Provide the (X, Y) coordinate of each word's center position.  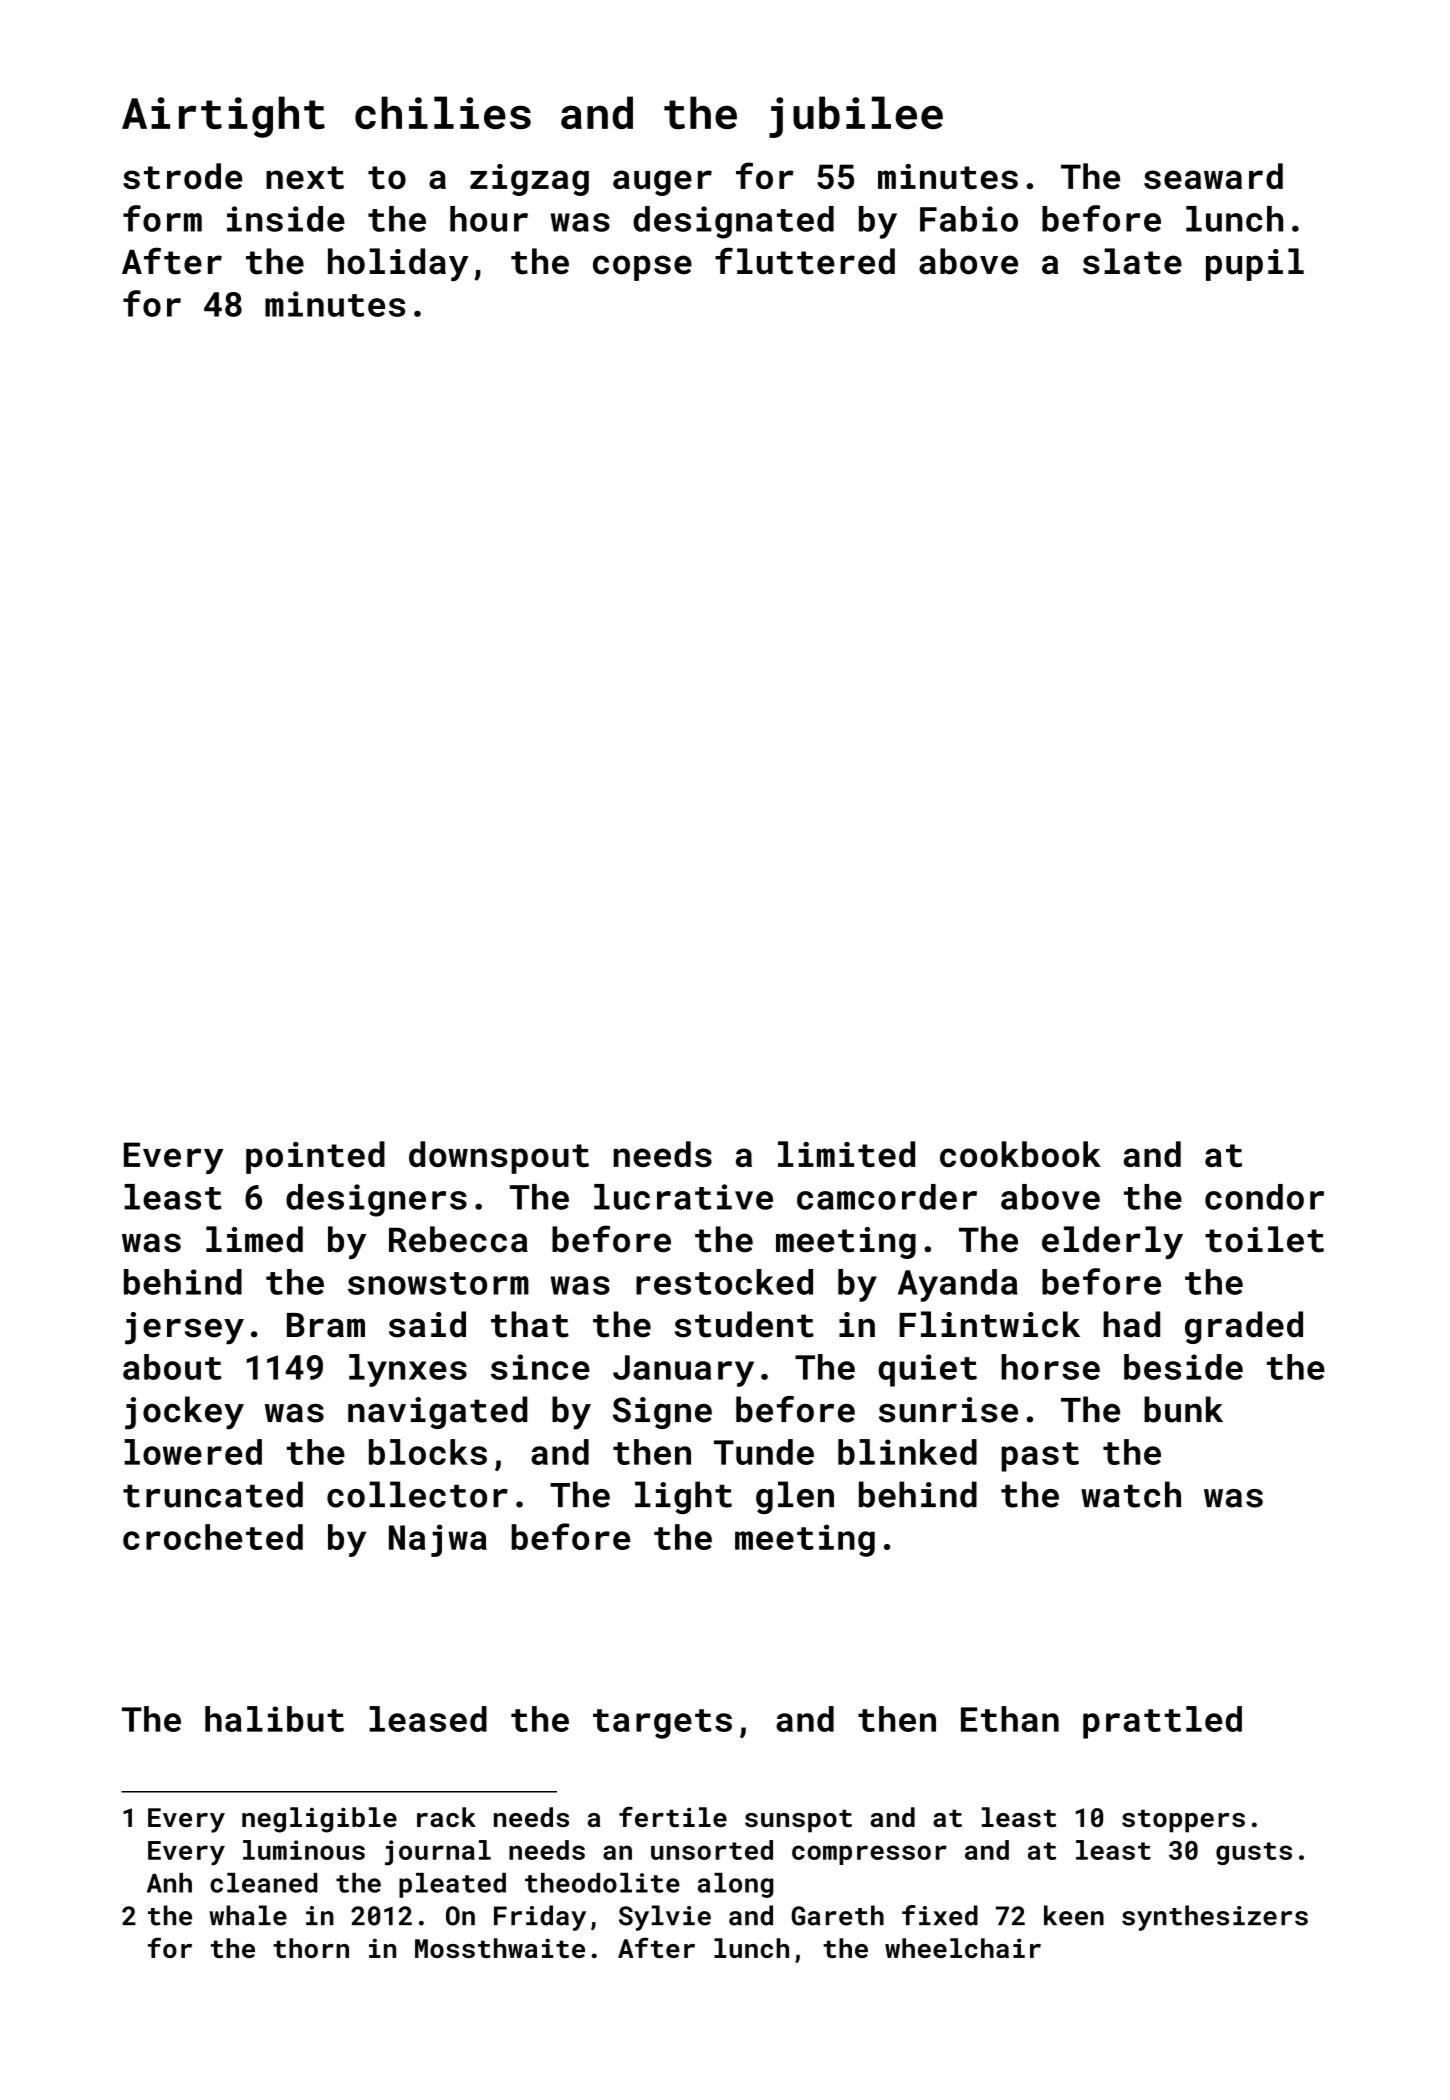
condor (1264, 1197)
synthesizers (1215, 1918)
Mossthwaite (500, 1948)
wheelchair (963, 1948)
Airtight (223, 117)
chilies (443, 112)
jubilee (856, 117)
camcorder (887, 1197)
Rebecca (458, 1239)
